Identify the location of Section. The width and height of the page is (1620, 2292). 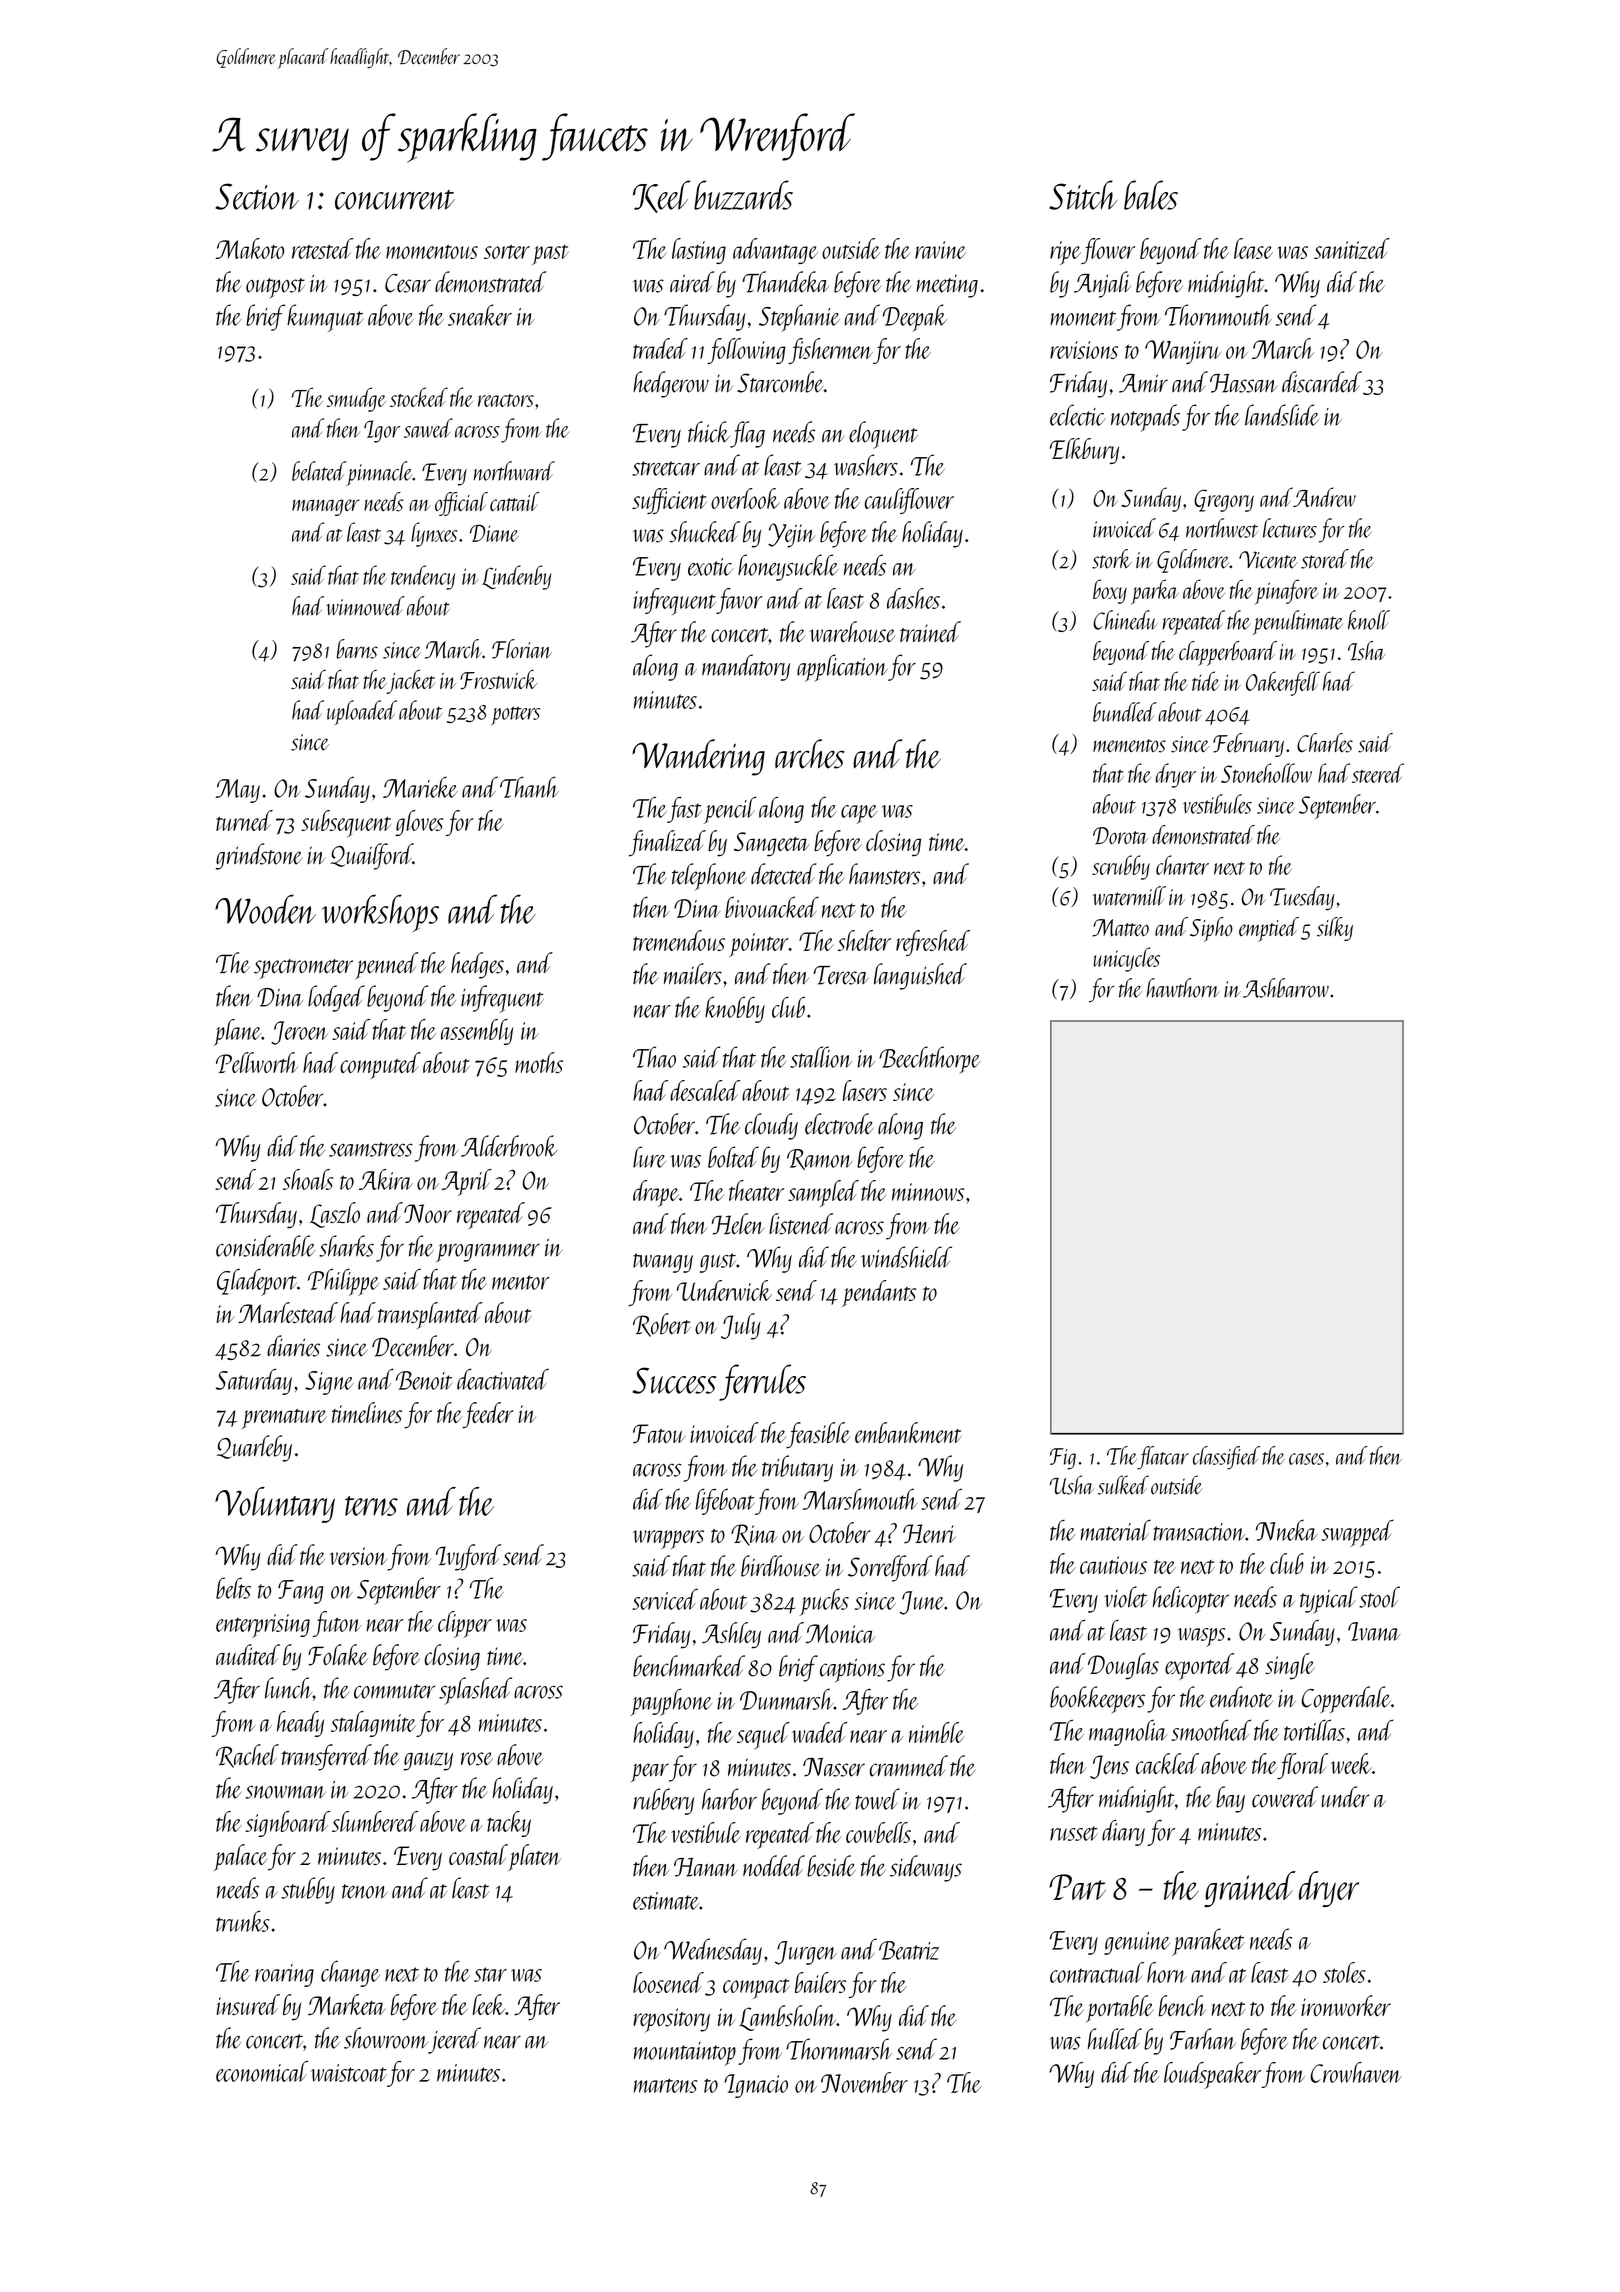
(257, 196).
